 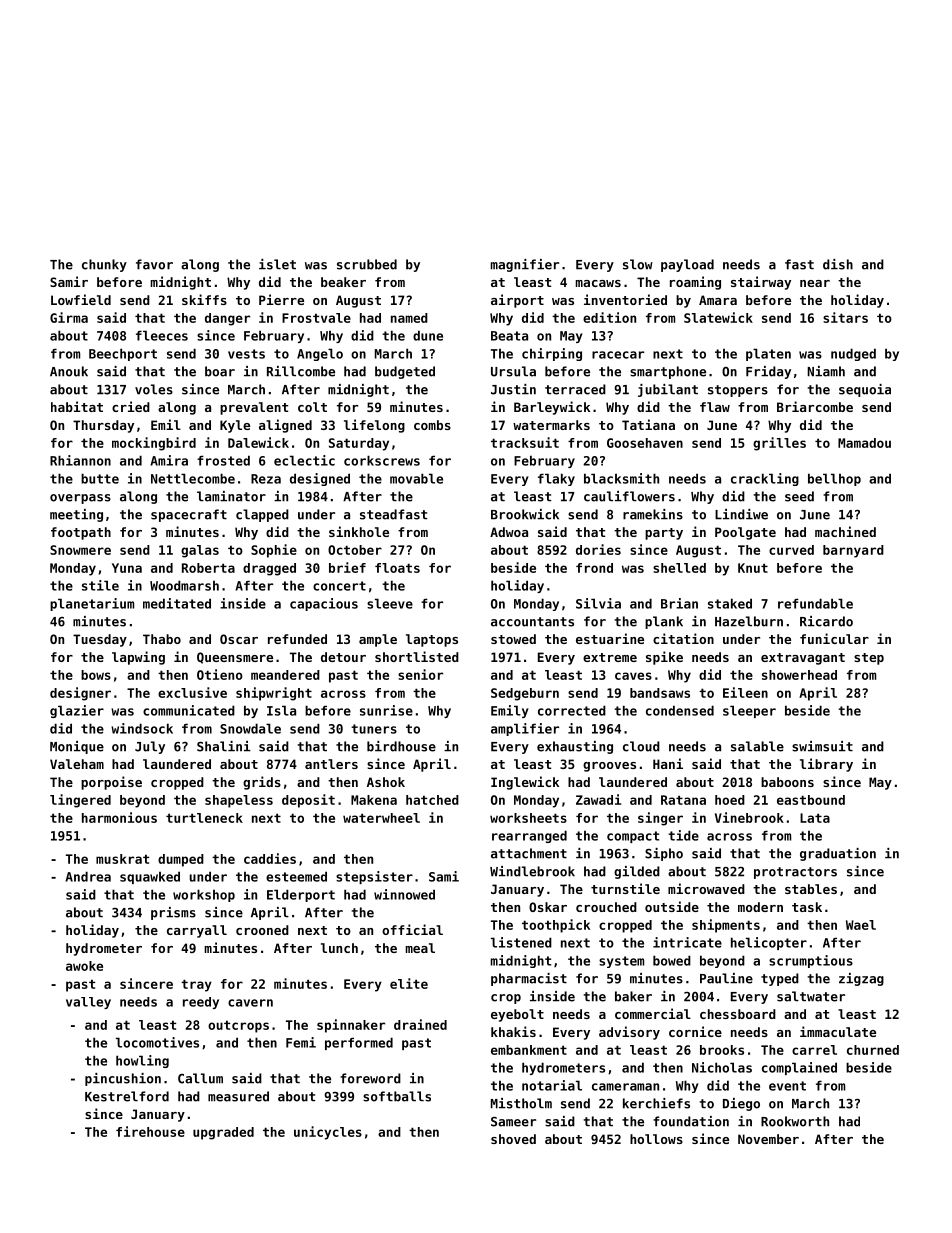 I want to click on vests, so click(x=246, y=354).
